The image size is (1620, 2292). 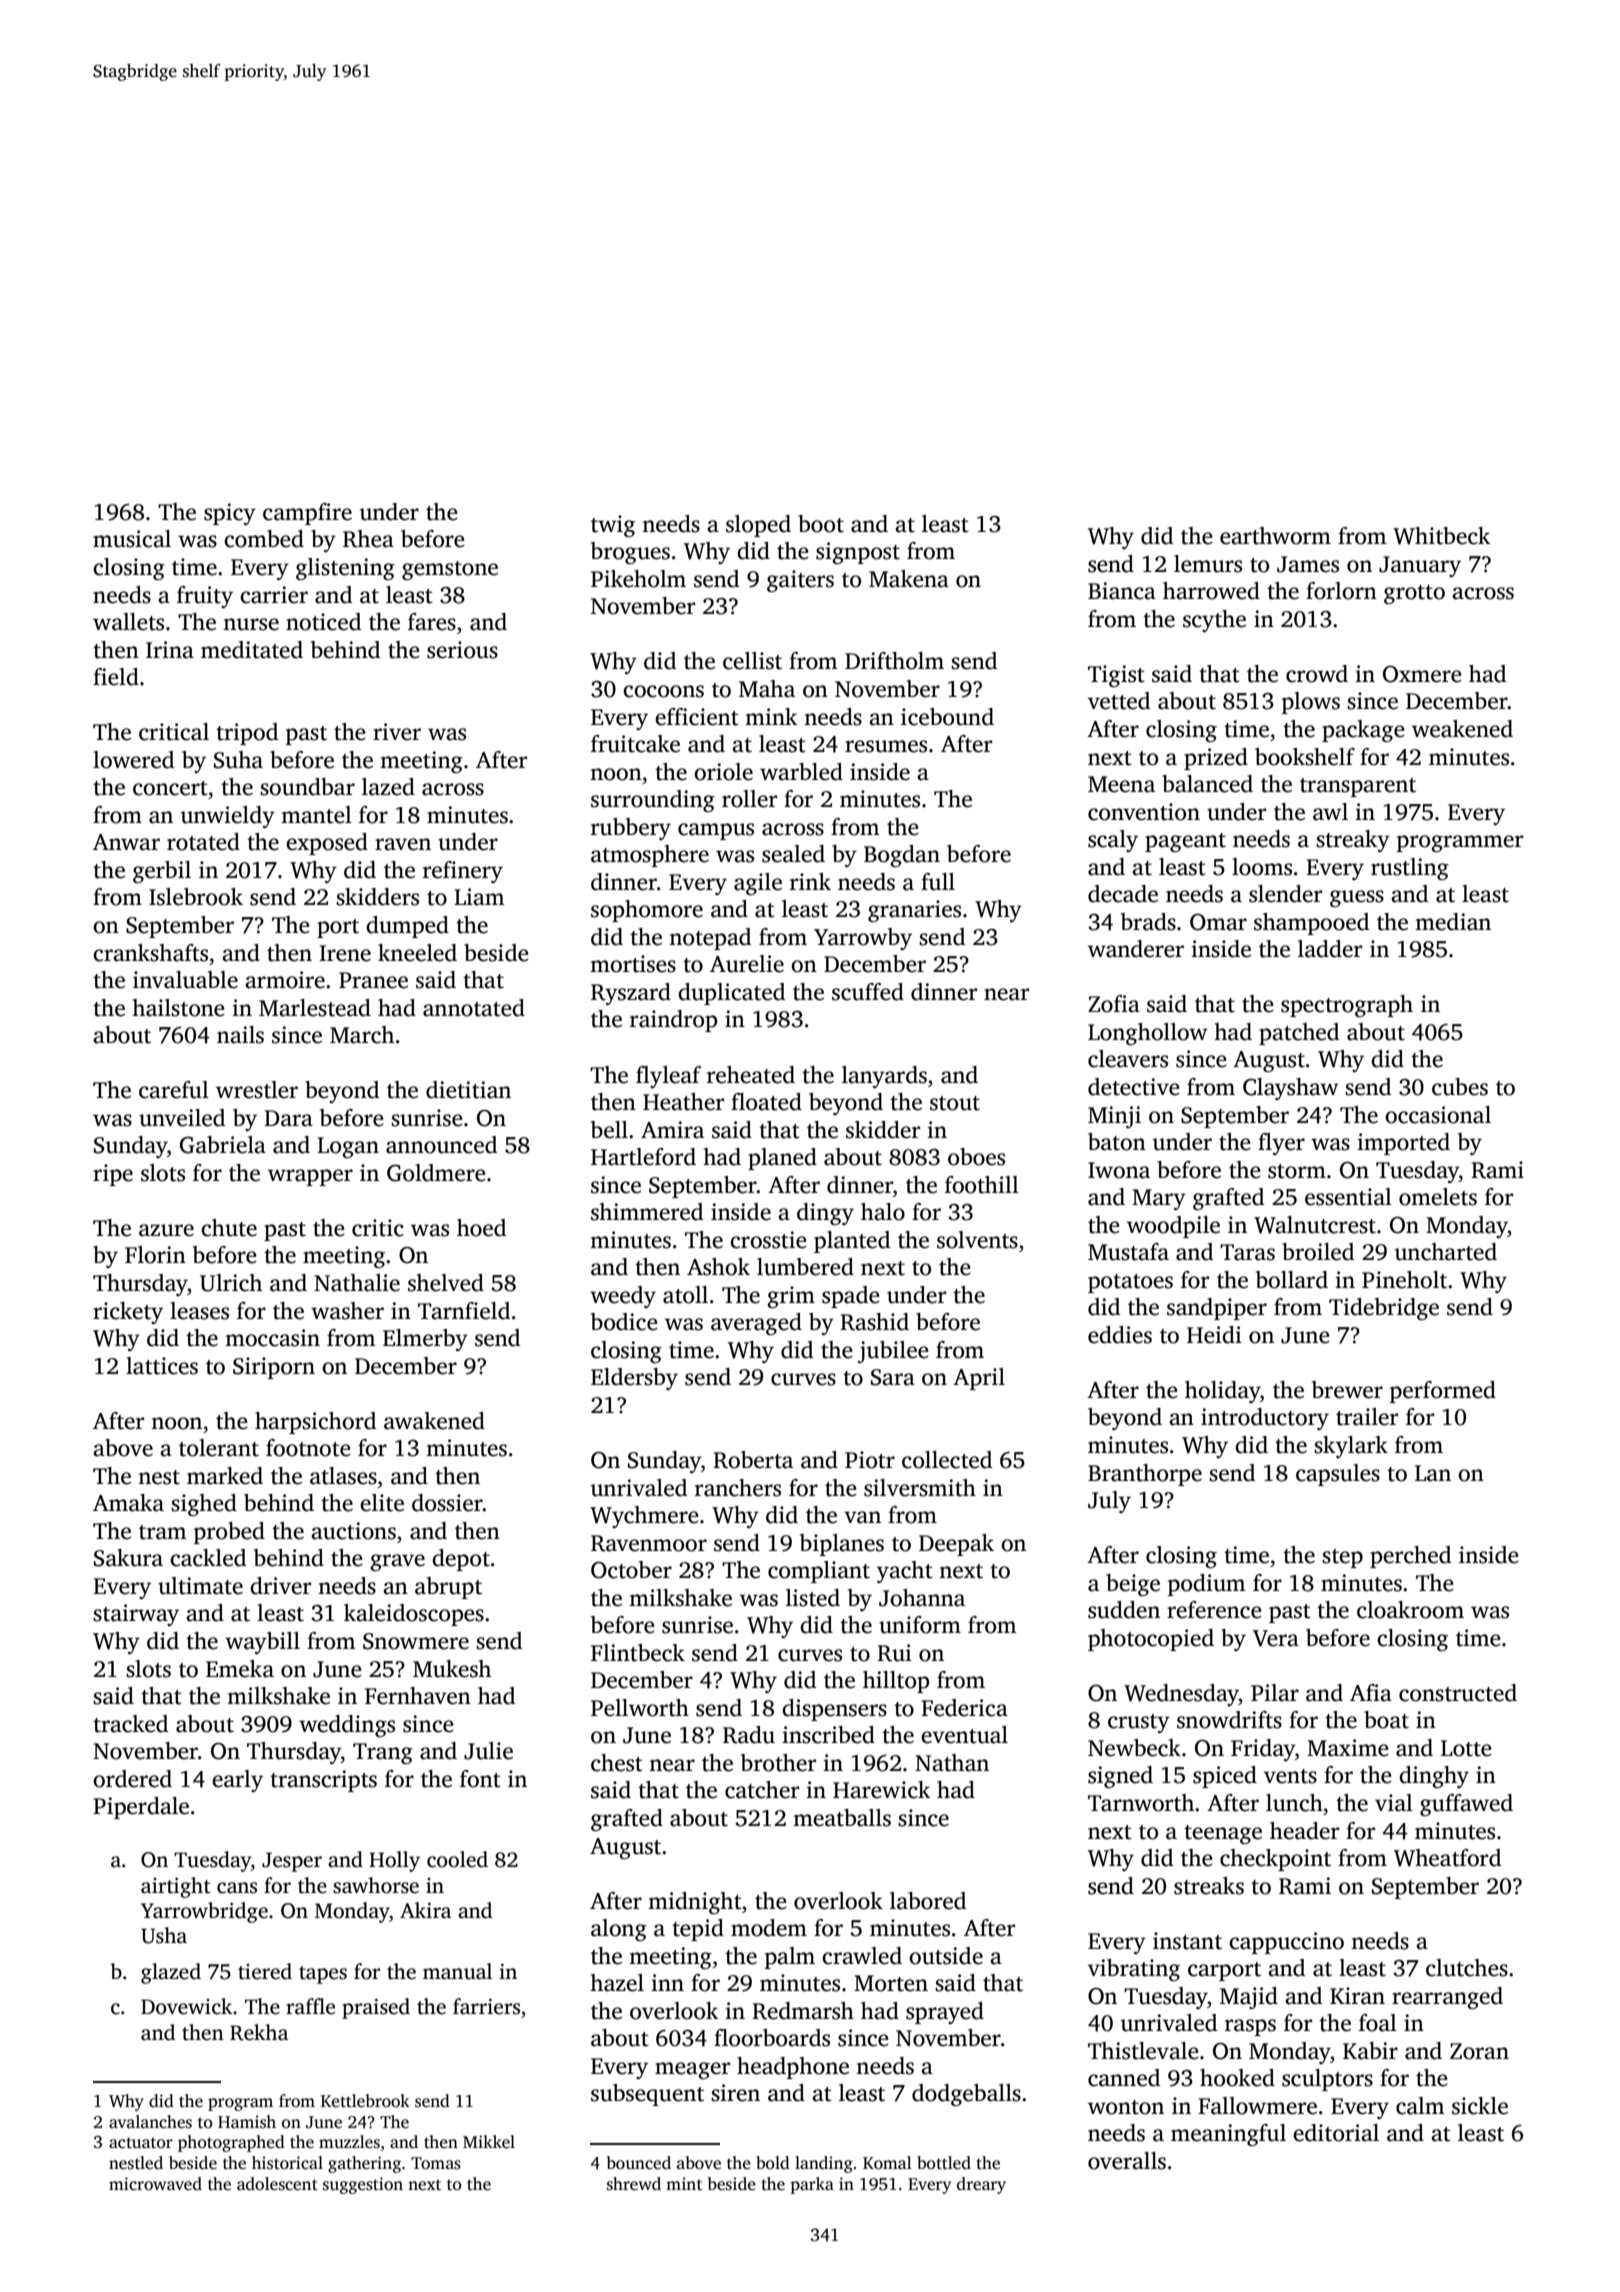 What do you see at coordinates (1265, 1419) in the document?
I see `introductory` at bounding box center [1265, 1419].
